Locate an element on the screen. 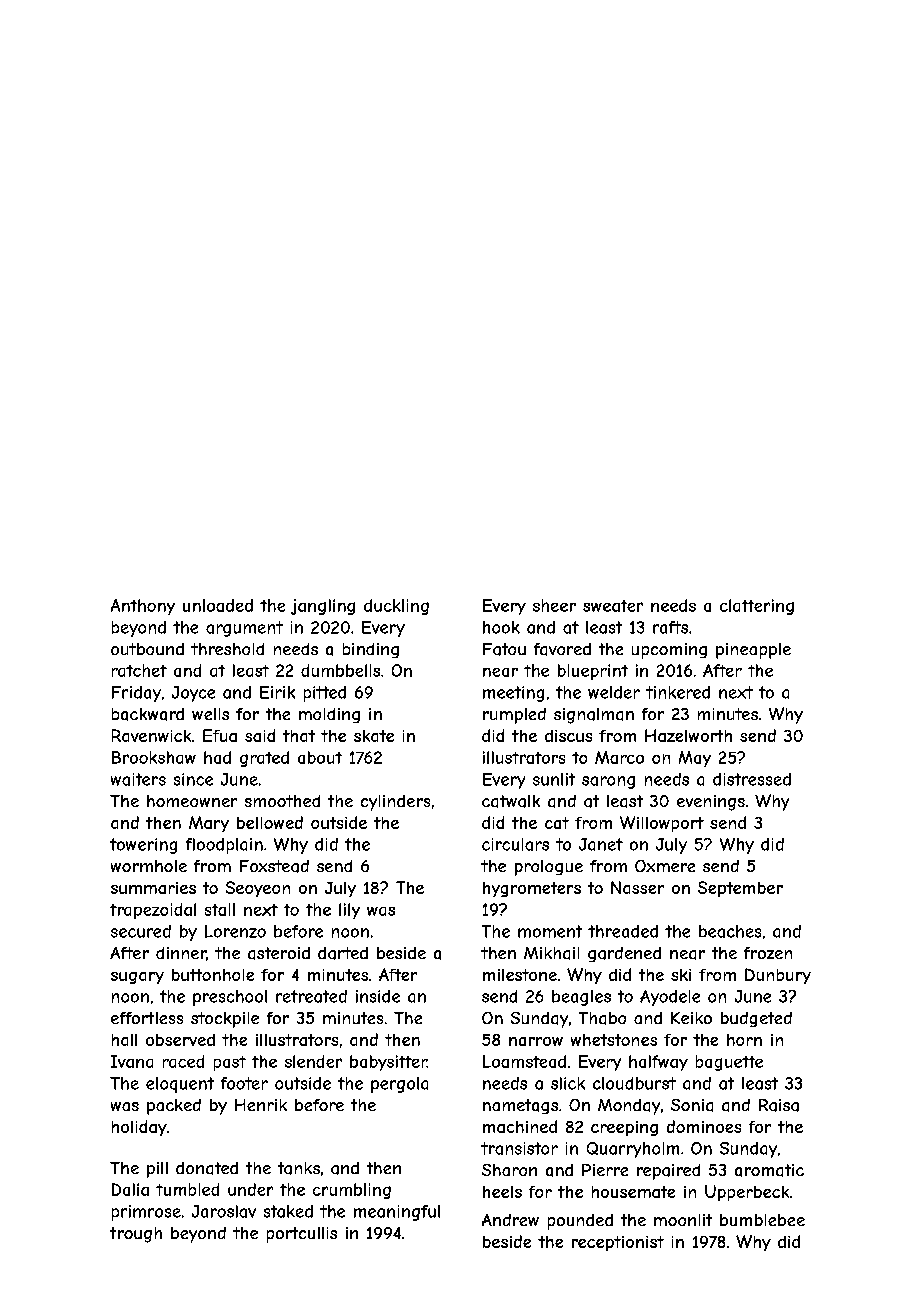  clattering is located at coordinates (757, 607).
